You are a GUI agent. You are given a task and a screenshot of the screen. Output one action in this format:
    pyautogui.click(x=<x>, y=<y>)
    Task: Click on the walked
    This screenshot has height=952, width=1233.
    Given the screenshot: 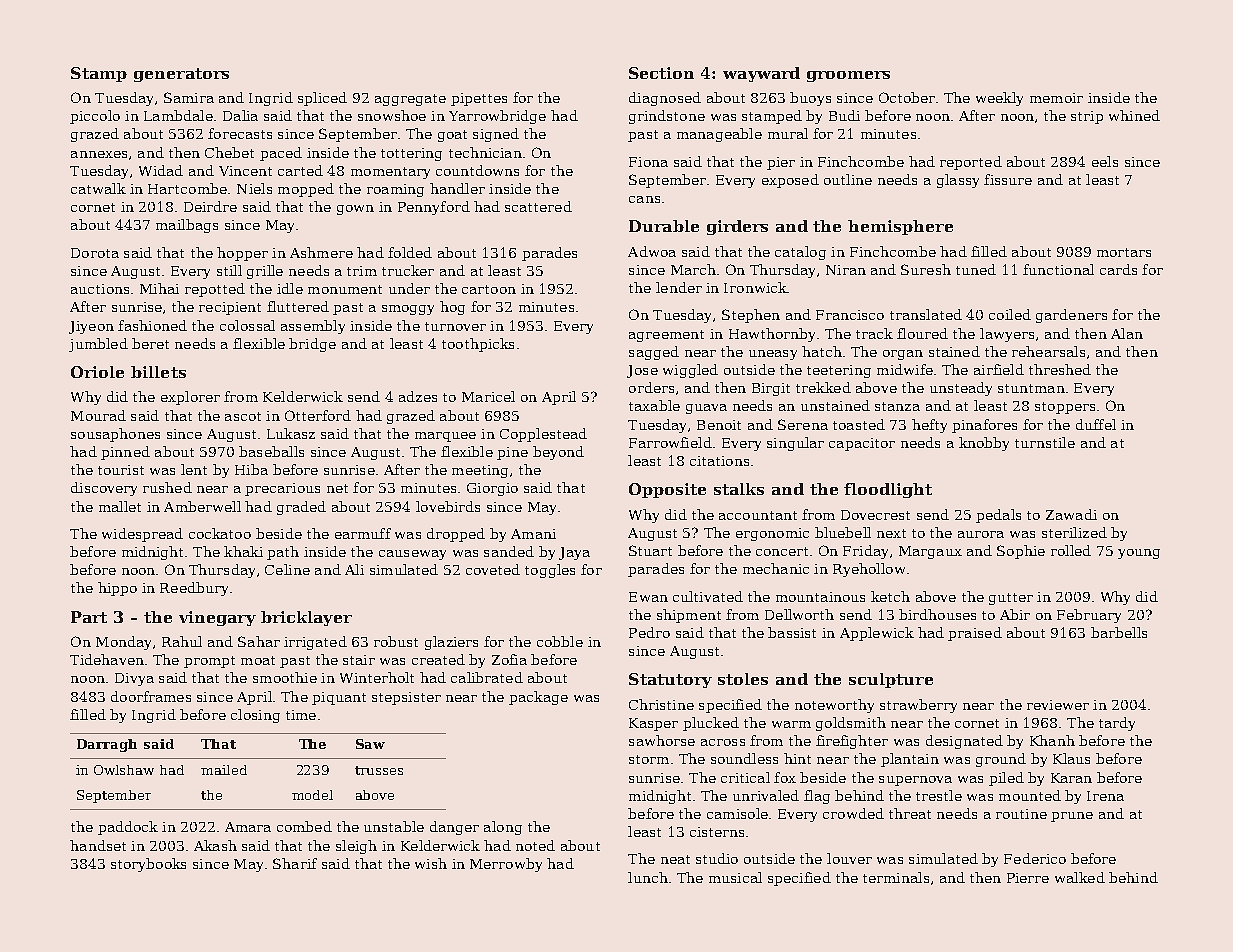 What is the action you would take?
    pyautogui.click(x=1080, y=877)
